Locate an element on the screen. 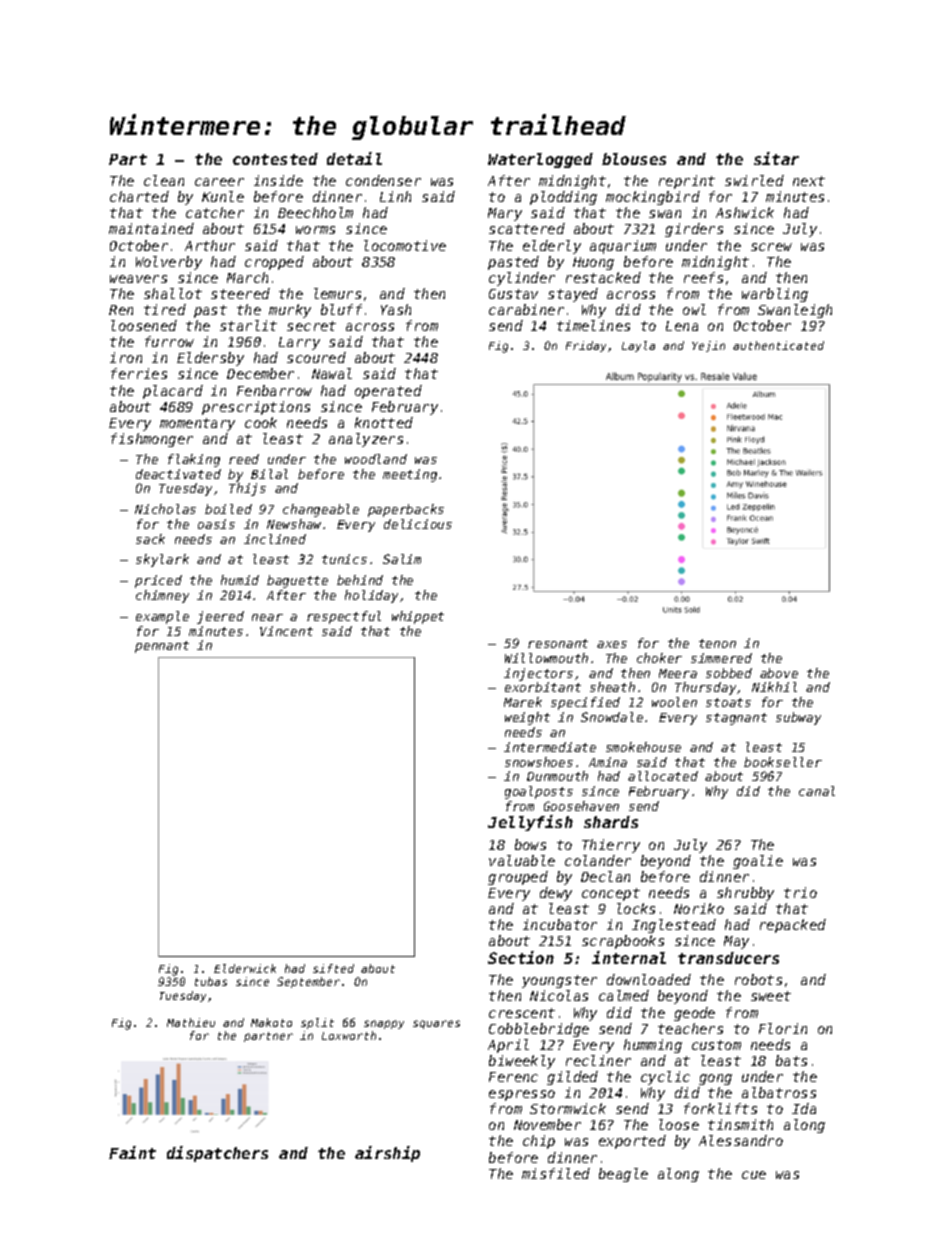 The width and height of the screenshot is (952, 1233). Elderwick is located at coordinates (245, 968).
